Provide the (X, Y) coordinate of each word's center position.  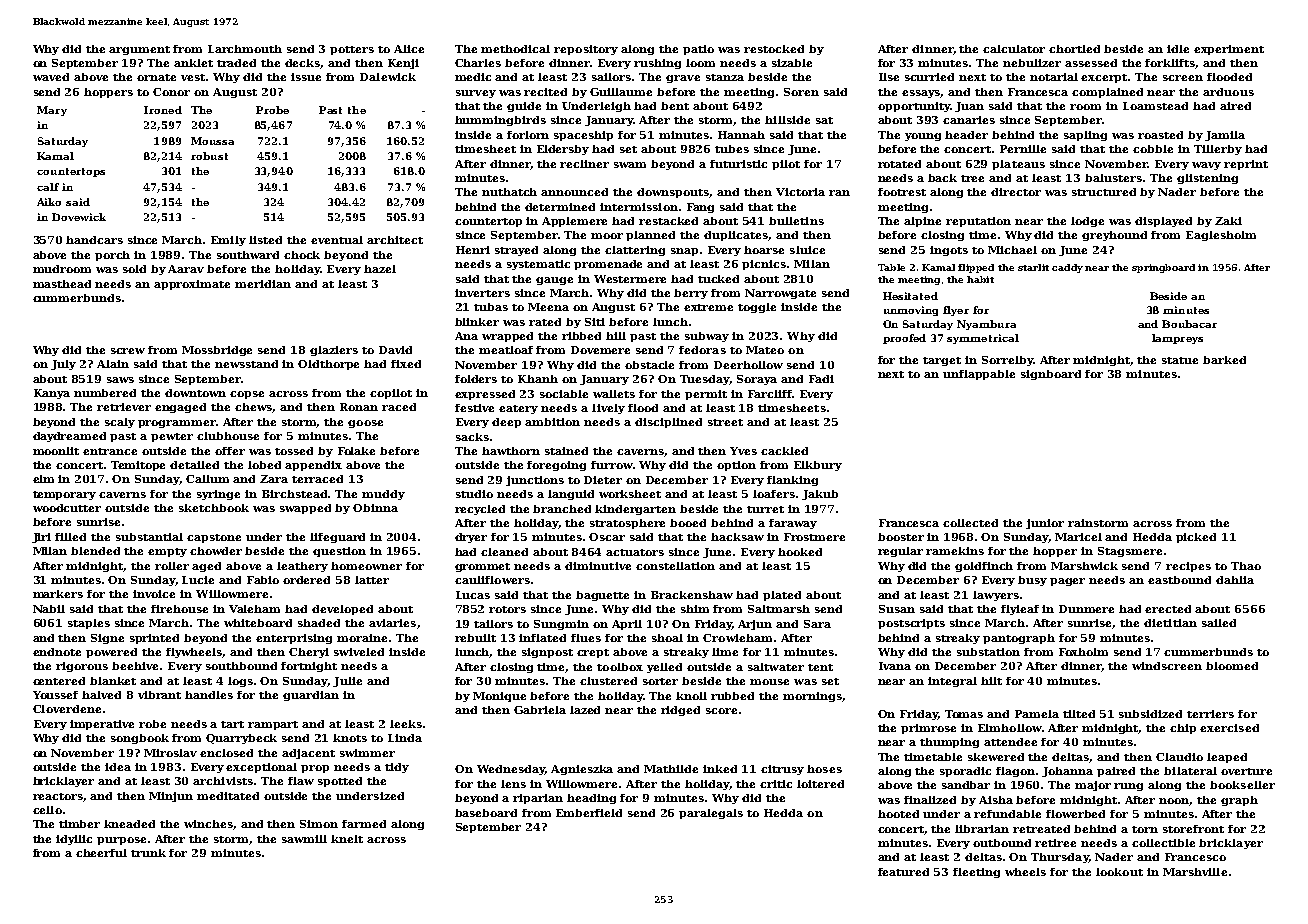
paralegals (711, 814)
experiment (1229, 50)
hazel (380, 269)
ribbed (581, 336)
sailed (1219, 623)
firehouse (179, 609)
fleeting (976, 873)
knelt (347, 839)
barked (1224, 360)
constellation (675, 566)
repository (586, 50)
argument (139, 50)
